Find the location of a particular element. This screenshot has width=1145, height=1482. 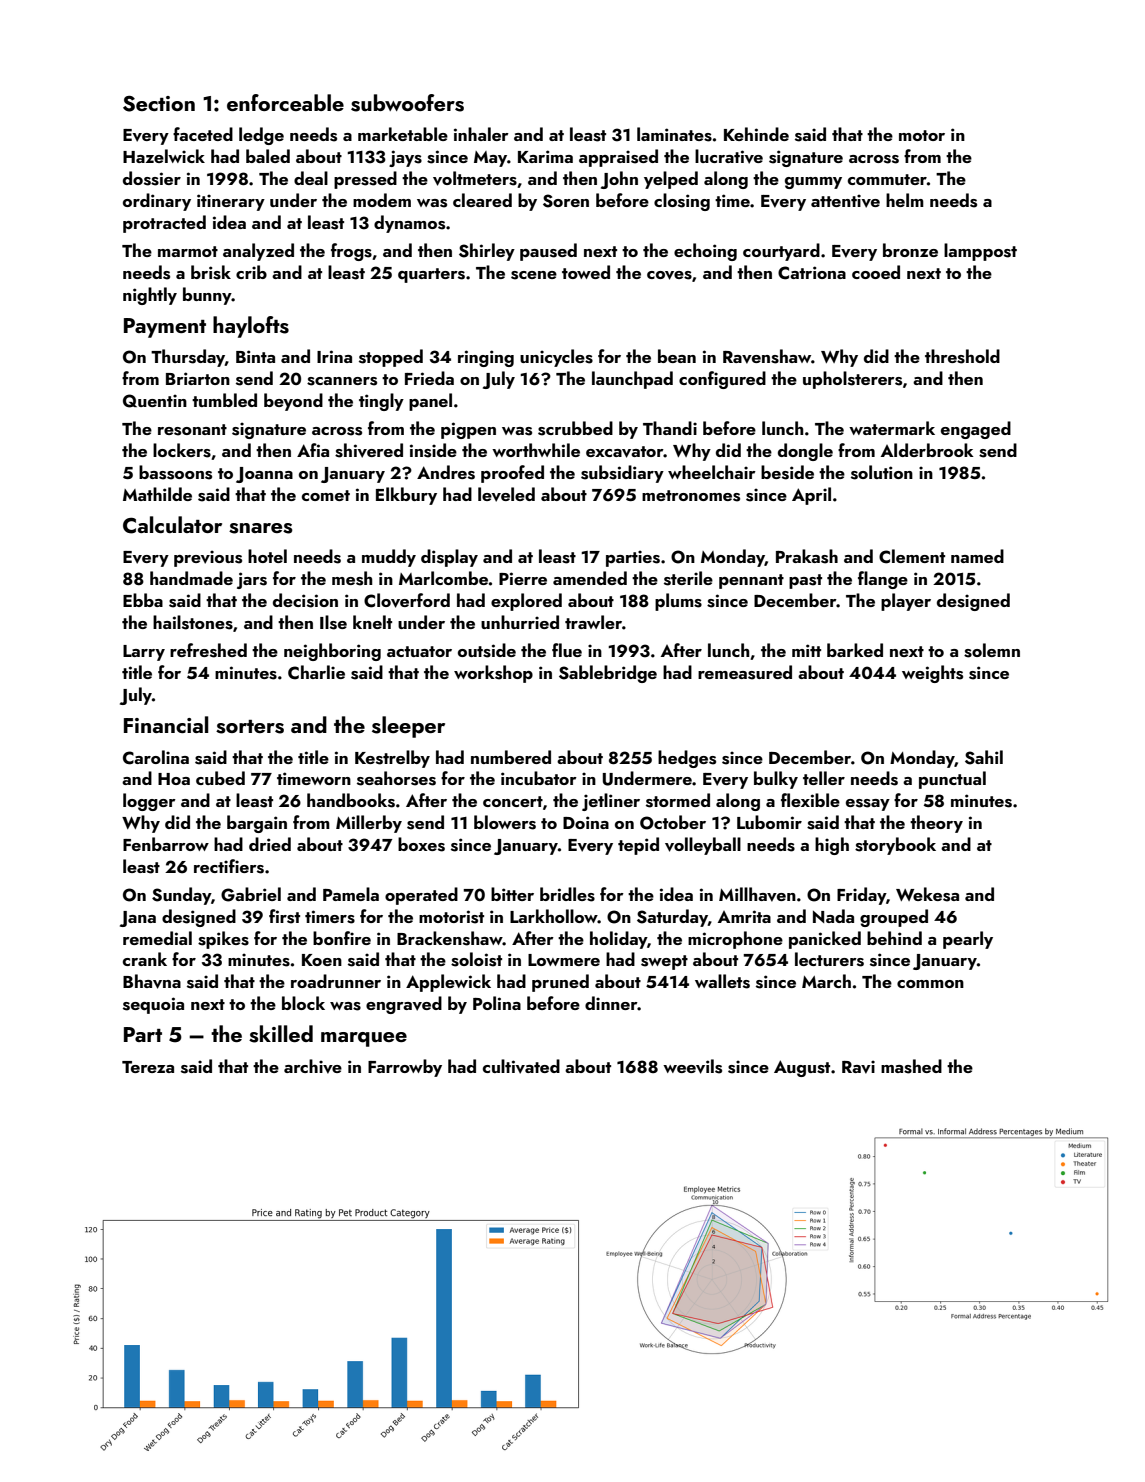

Karima is located at coordinates (545, 156).
